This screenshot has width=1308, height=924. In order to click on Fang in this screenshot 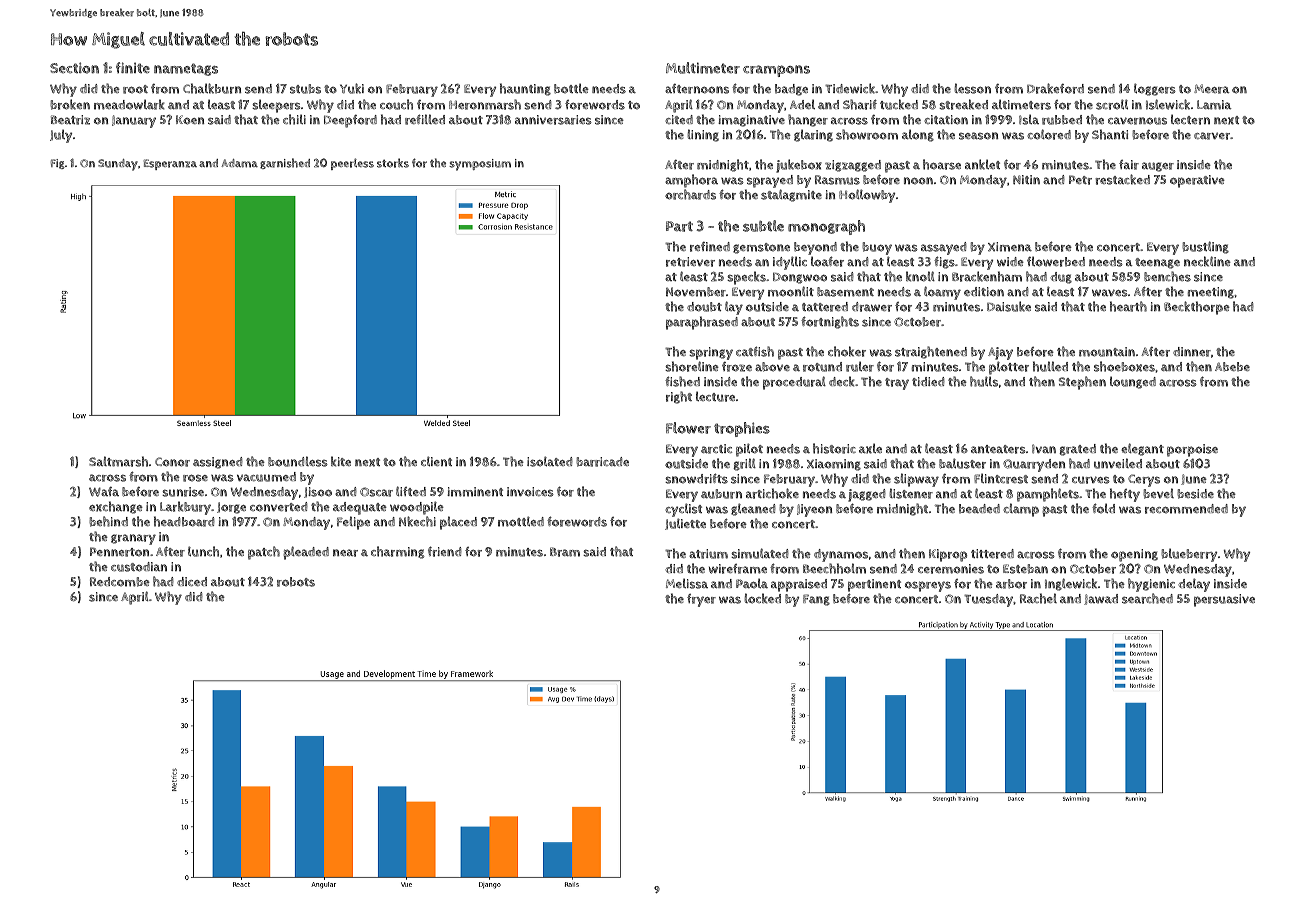, I will do `click(816, 600)`.
